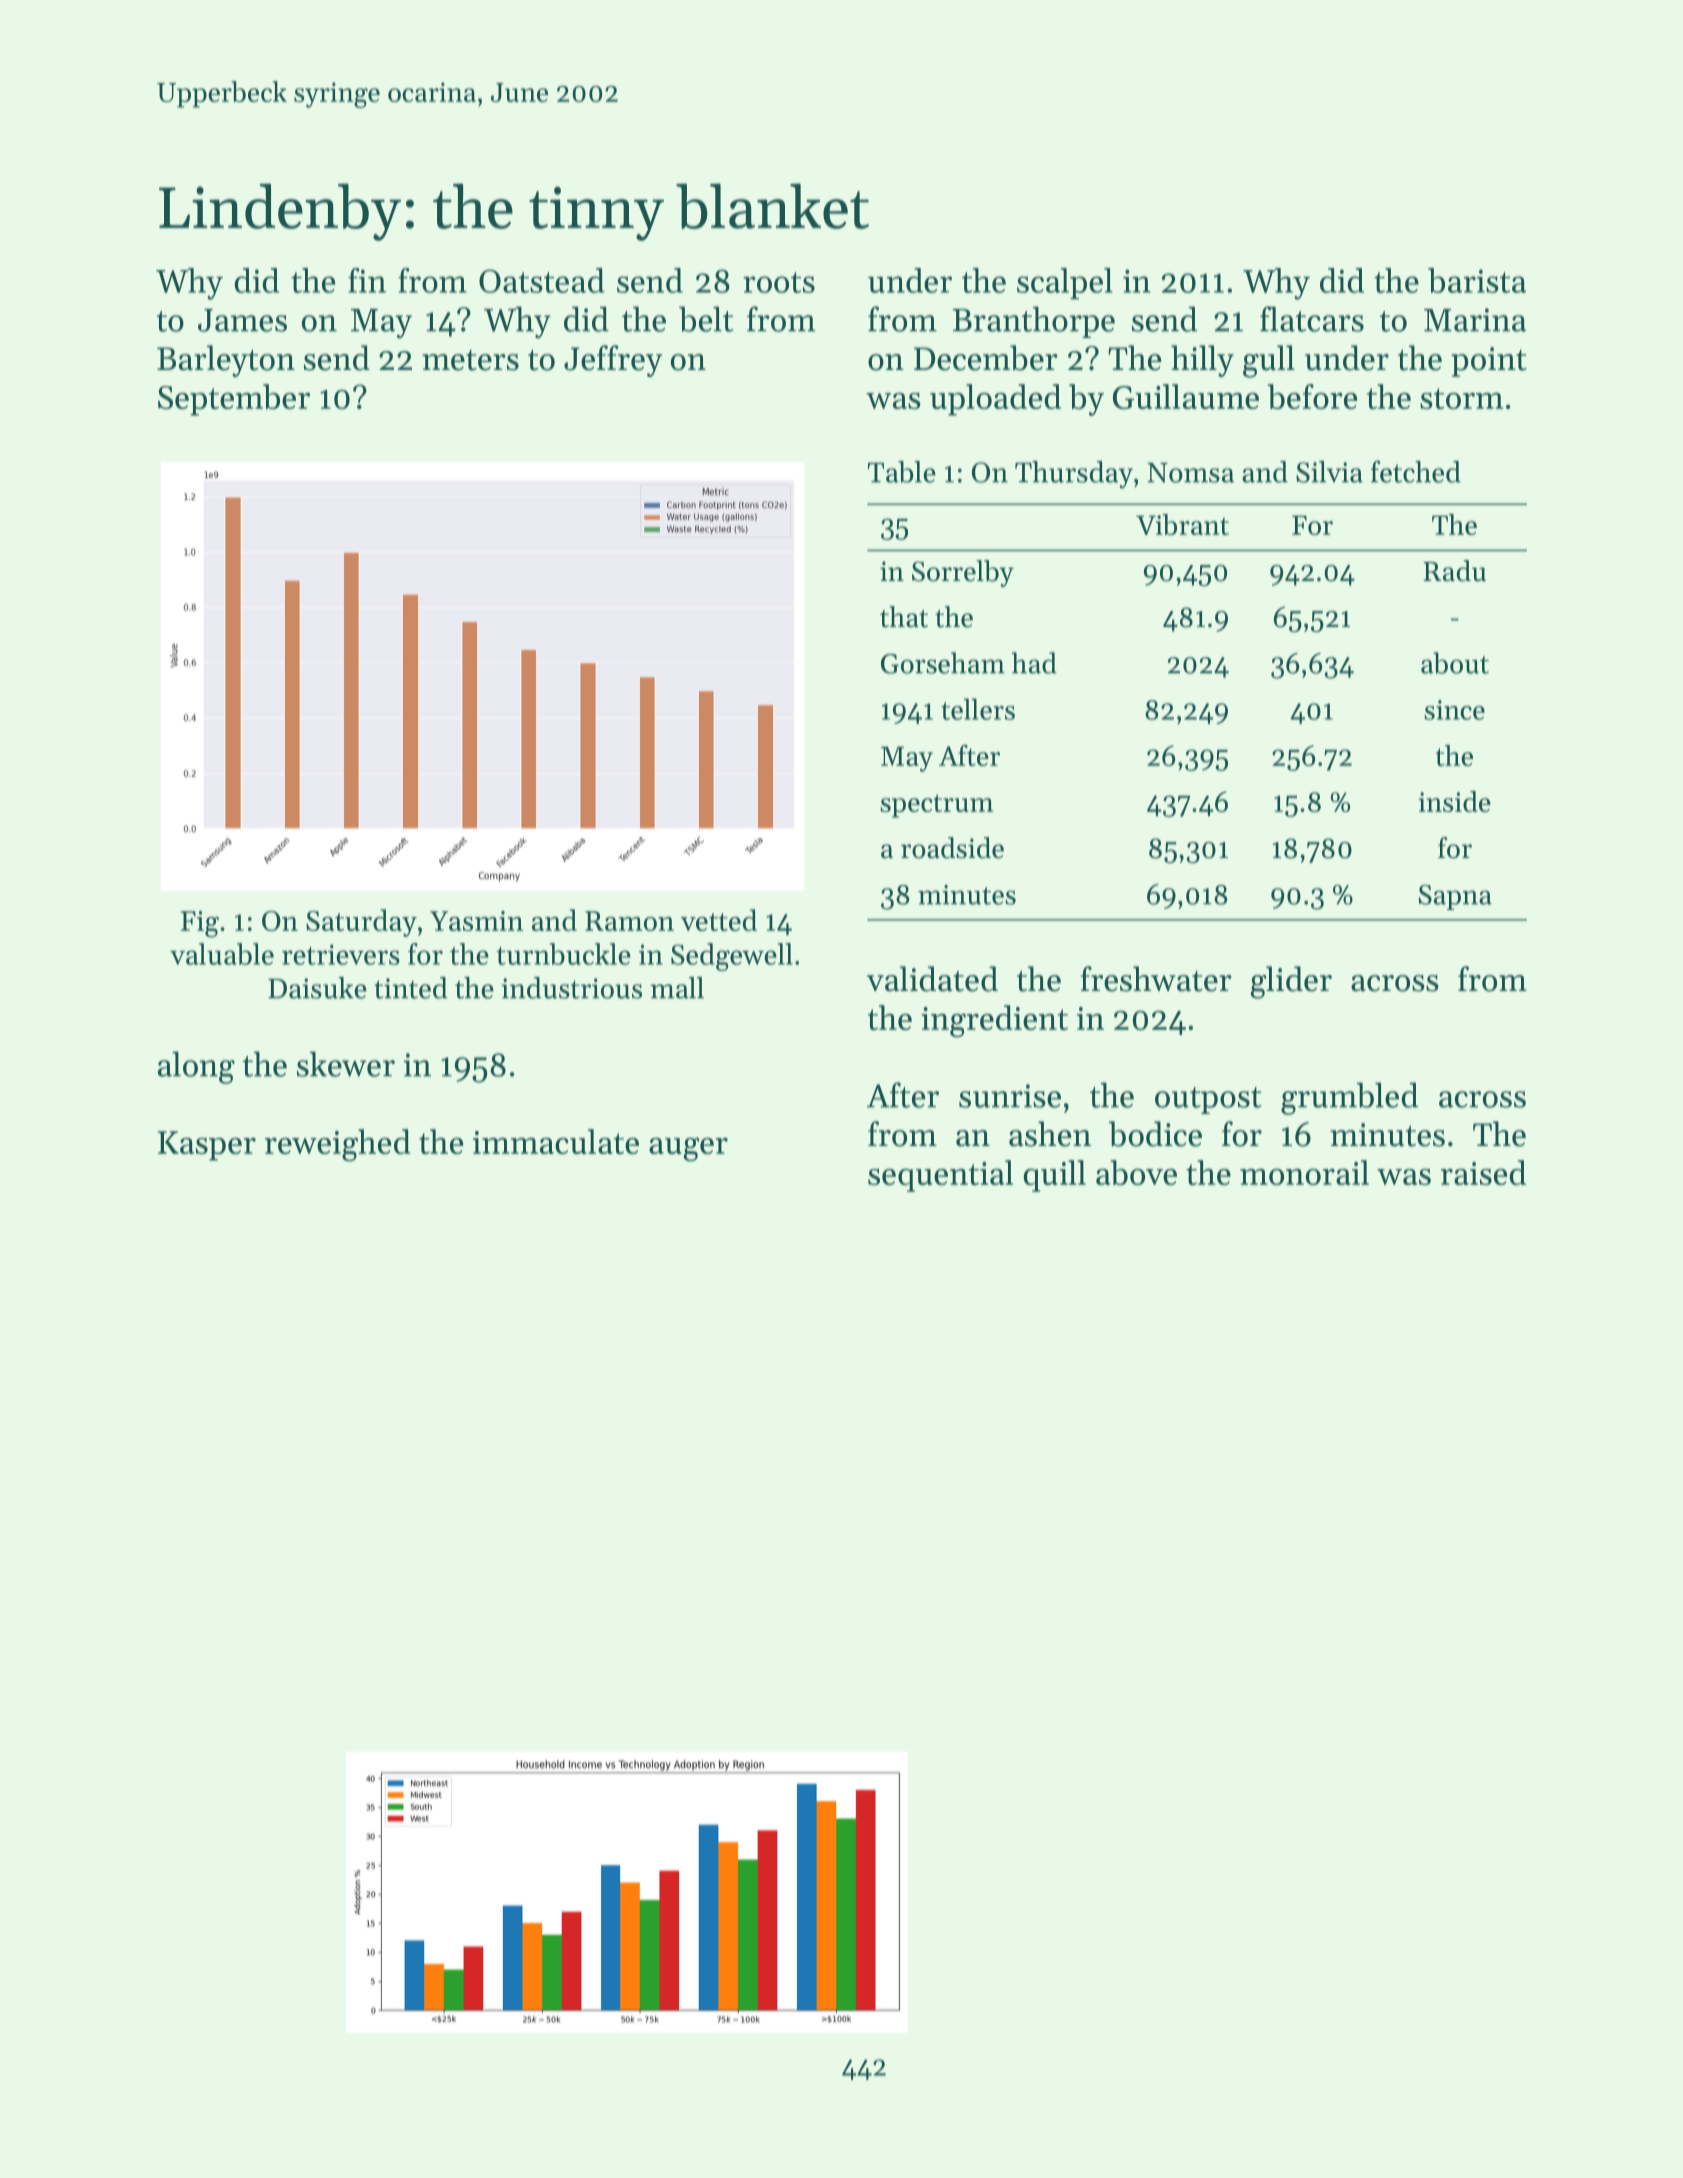 The height and width of the screenshot is (2178, 1683). Describe the element at coordinates (978, 709) in the screenshot. I see `tellers` at that location.
